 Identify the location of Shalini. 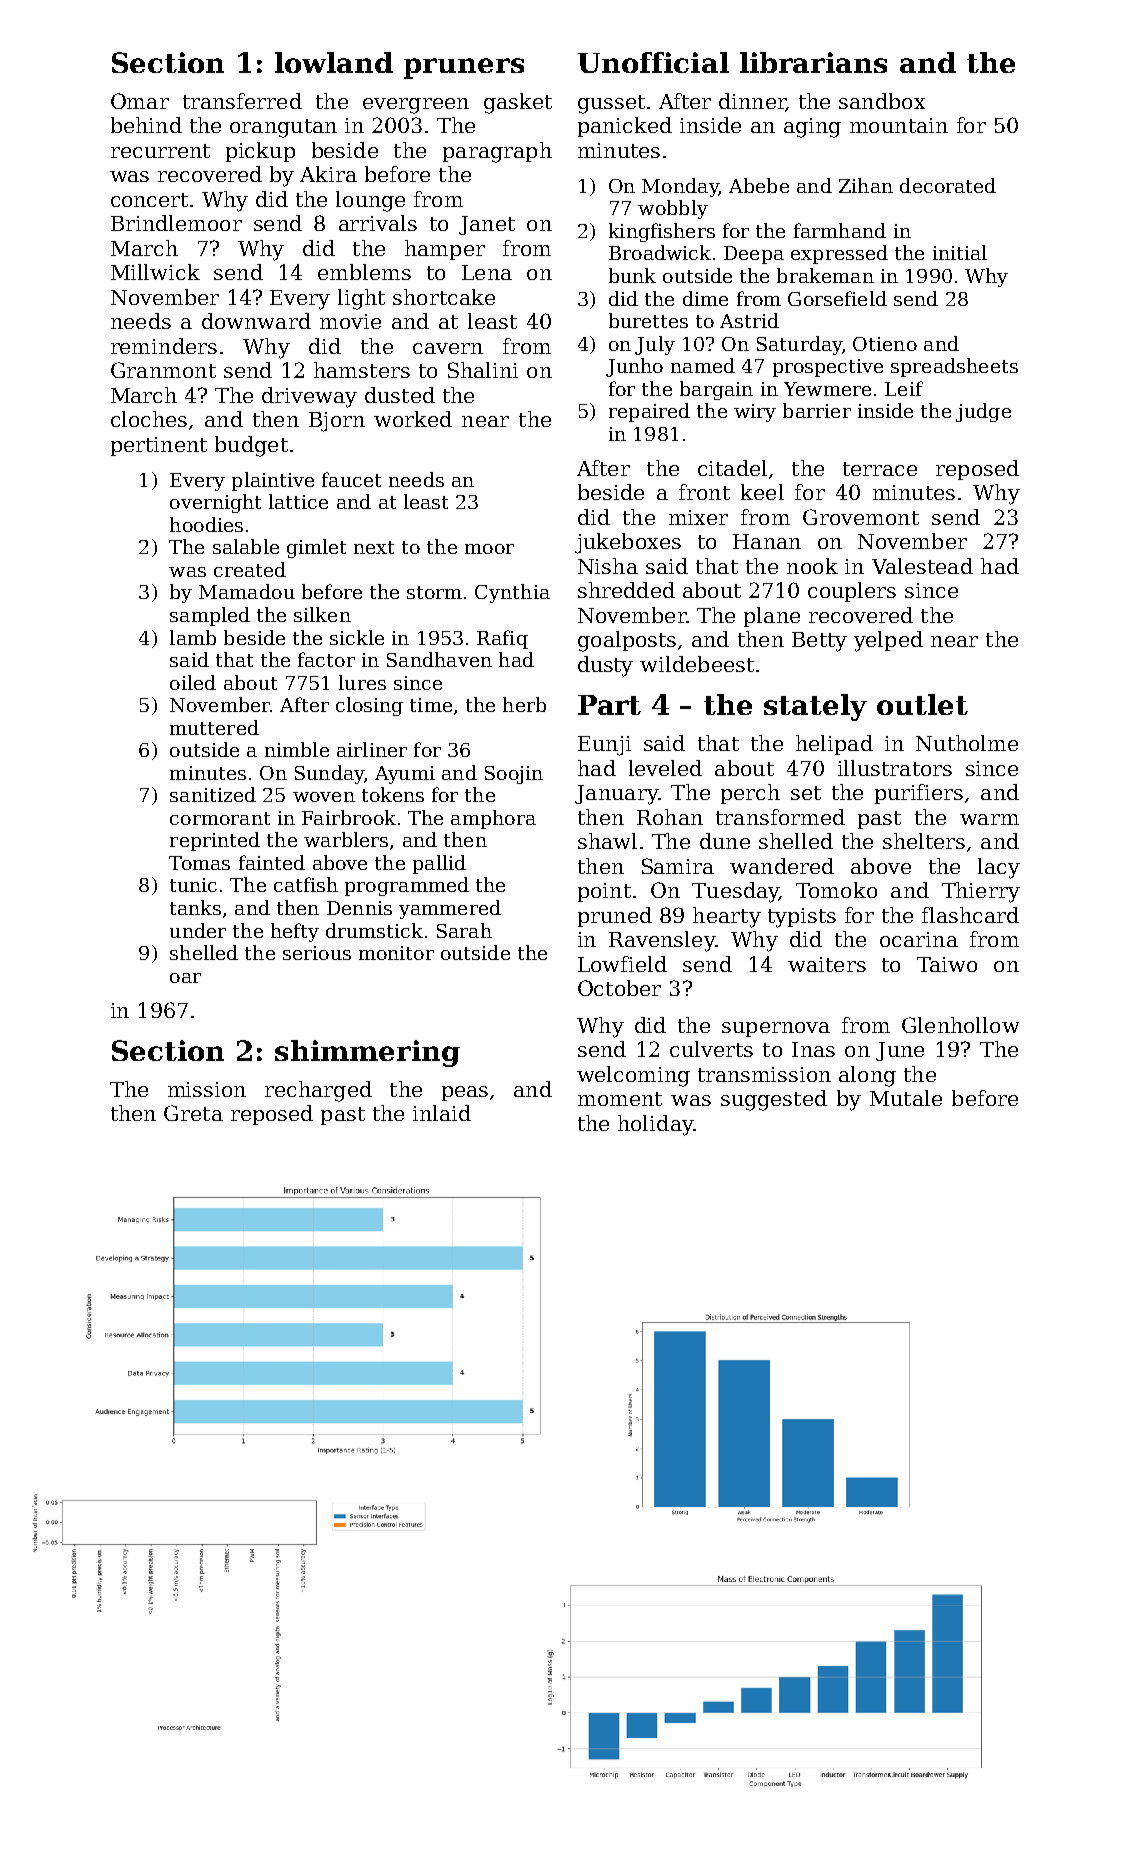
(483, 370).
